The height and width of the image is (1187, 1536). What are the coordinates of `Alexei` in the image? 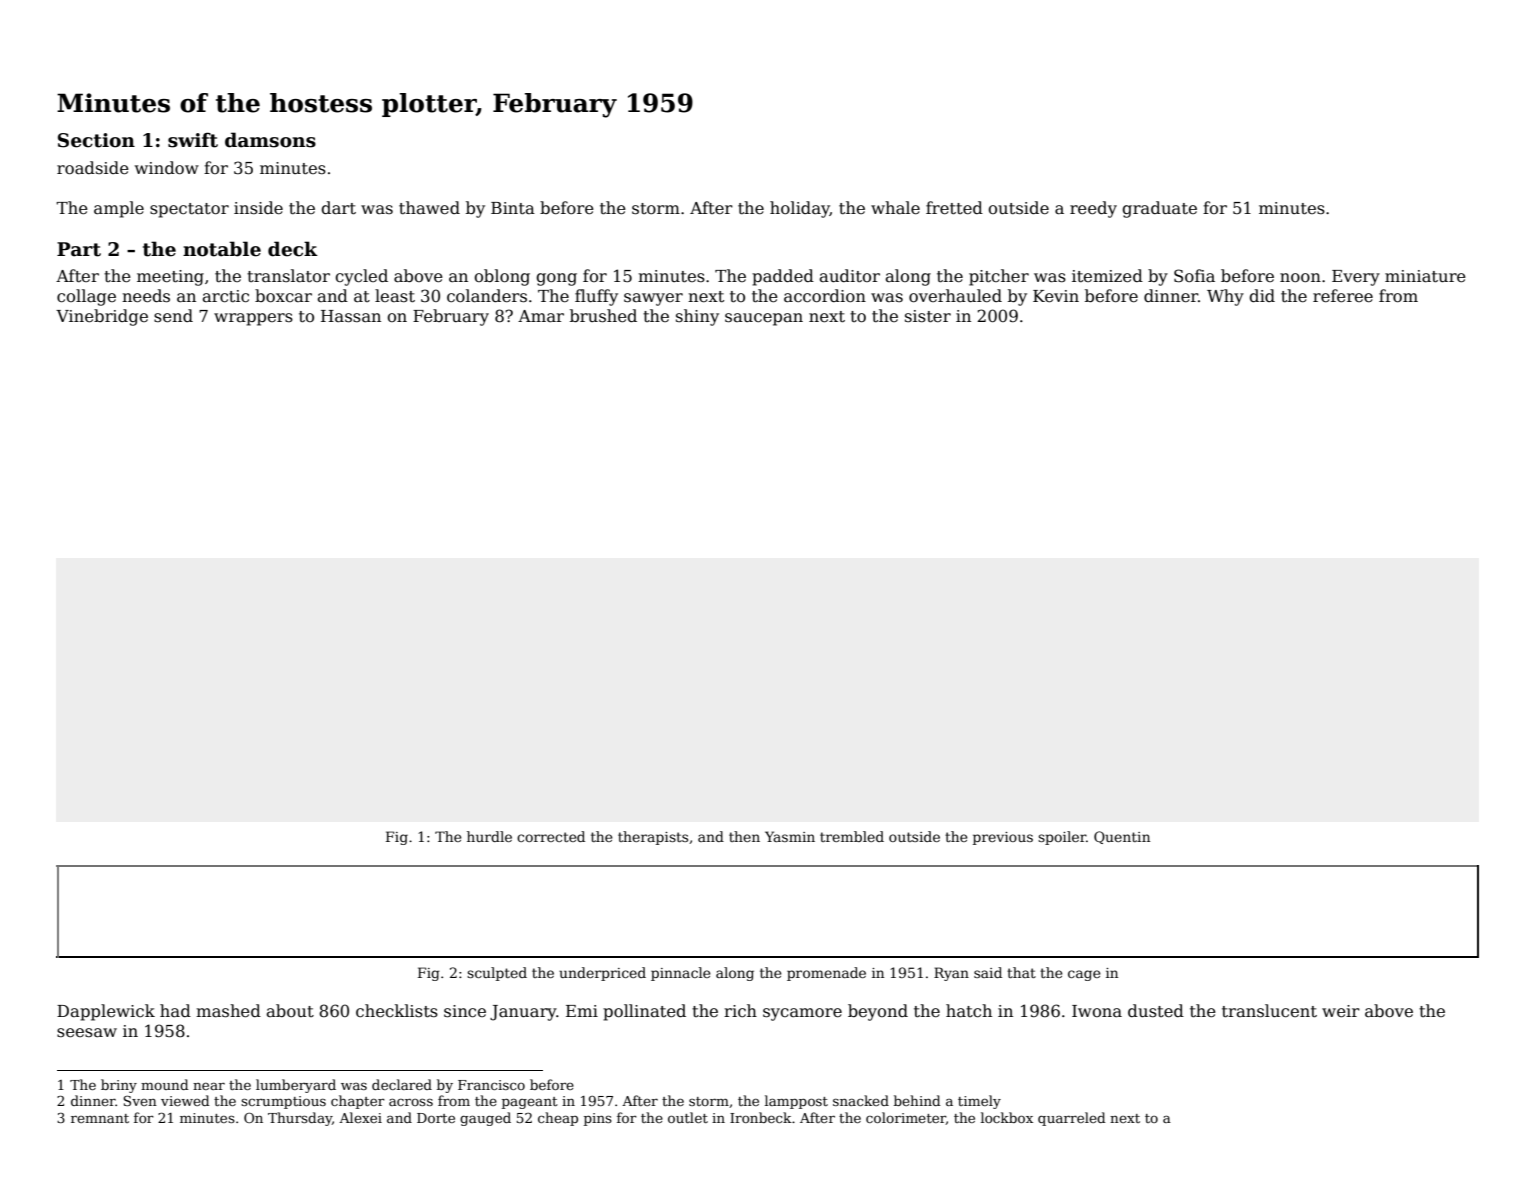 It's located at (360, 1117).
